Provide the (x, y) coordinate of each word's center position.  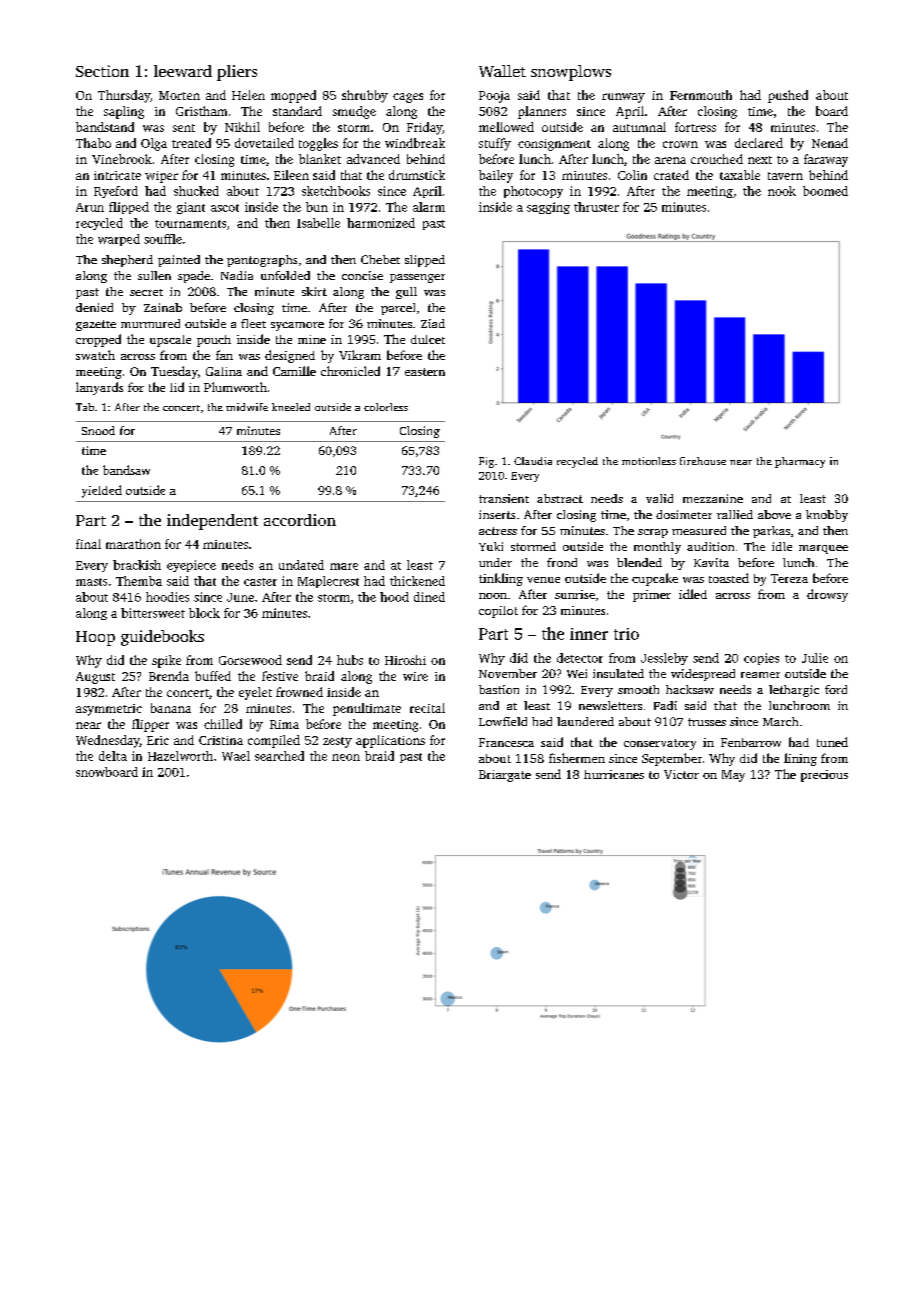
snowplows (571, 73)
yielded (102, 491)
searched (279, 756)
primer (652, 596)
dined (429, 597)
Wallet (502, 71)
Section (102, 71)
